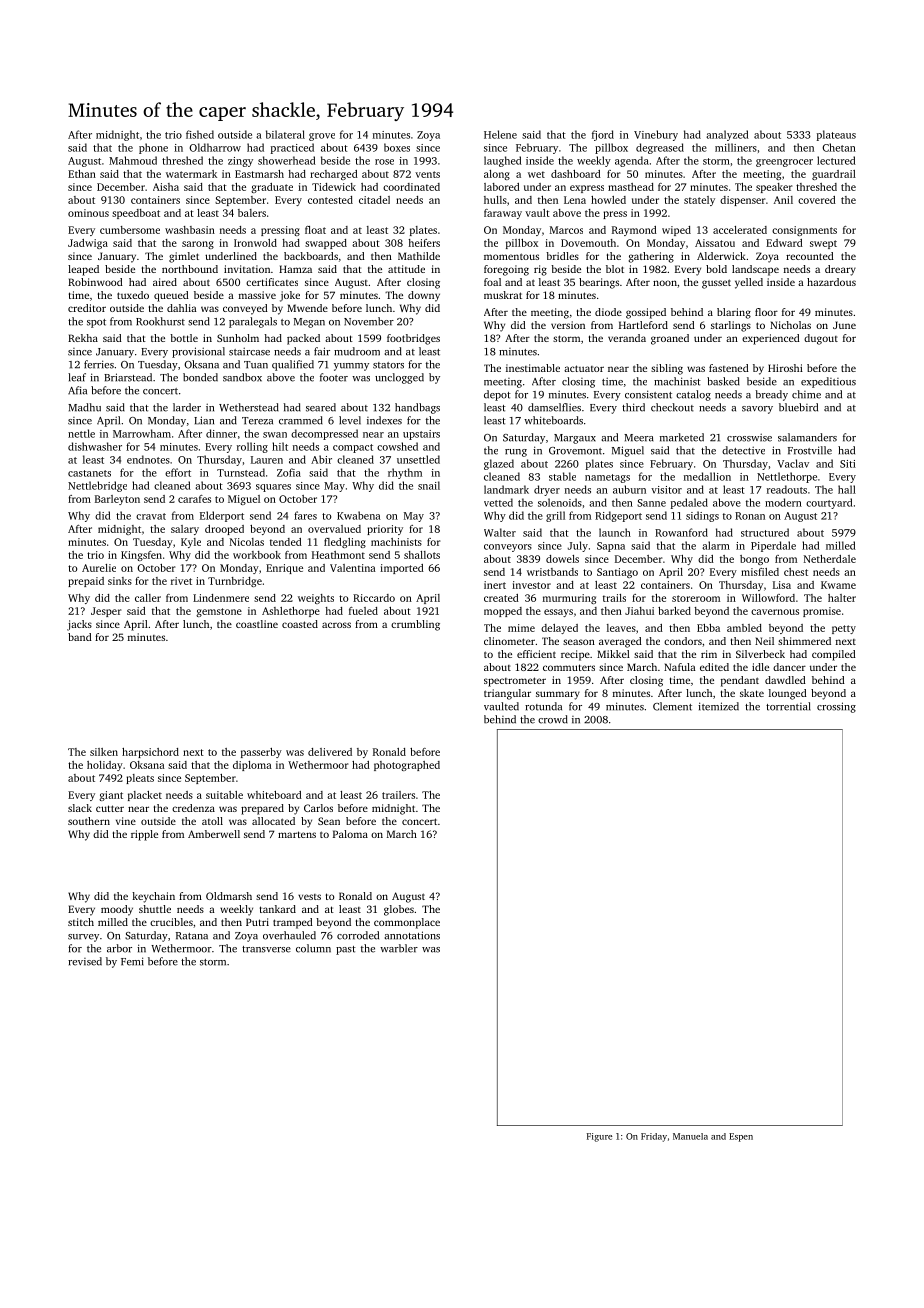 This screenshot has width=924, height=1308. Describe the element at coordinates (760, 654) in the screenshot. I see `Silverbeck` at that location.
